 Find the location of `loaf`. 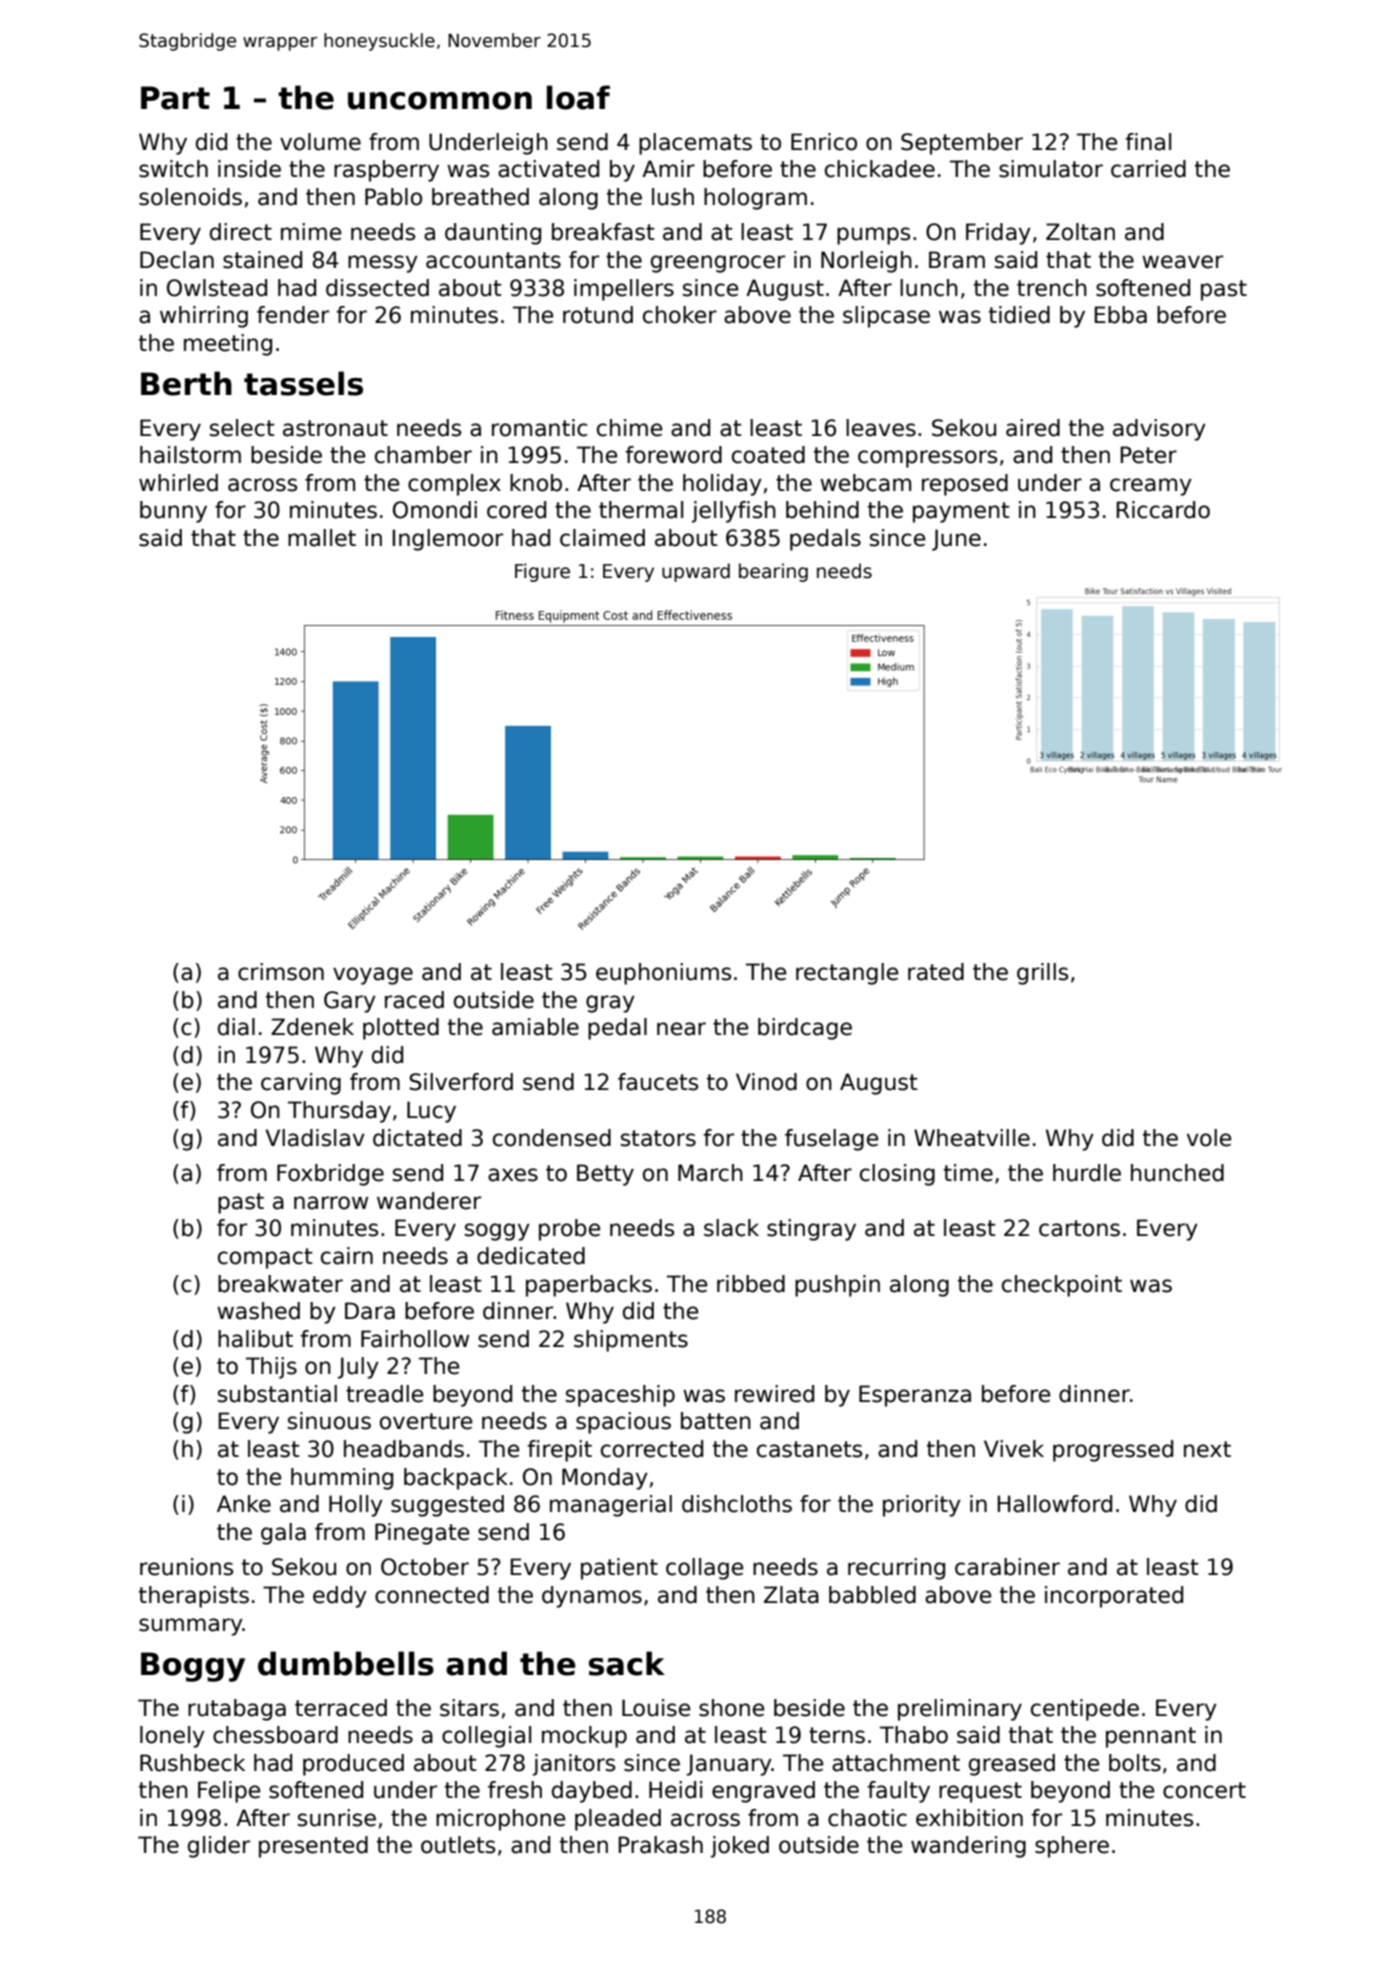

loaf is located at coordinates (578, 97).
